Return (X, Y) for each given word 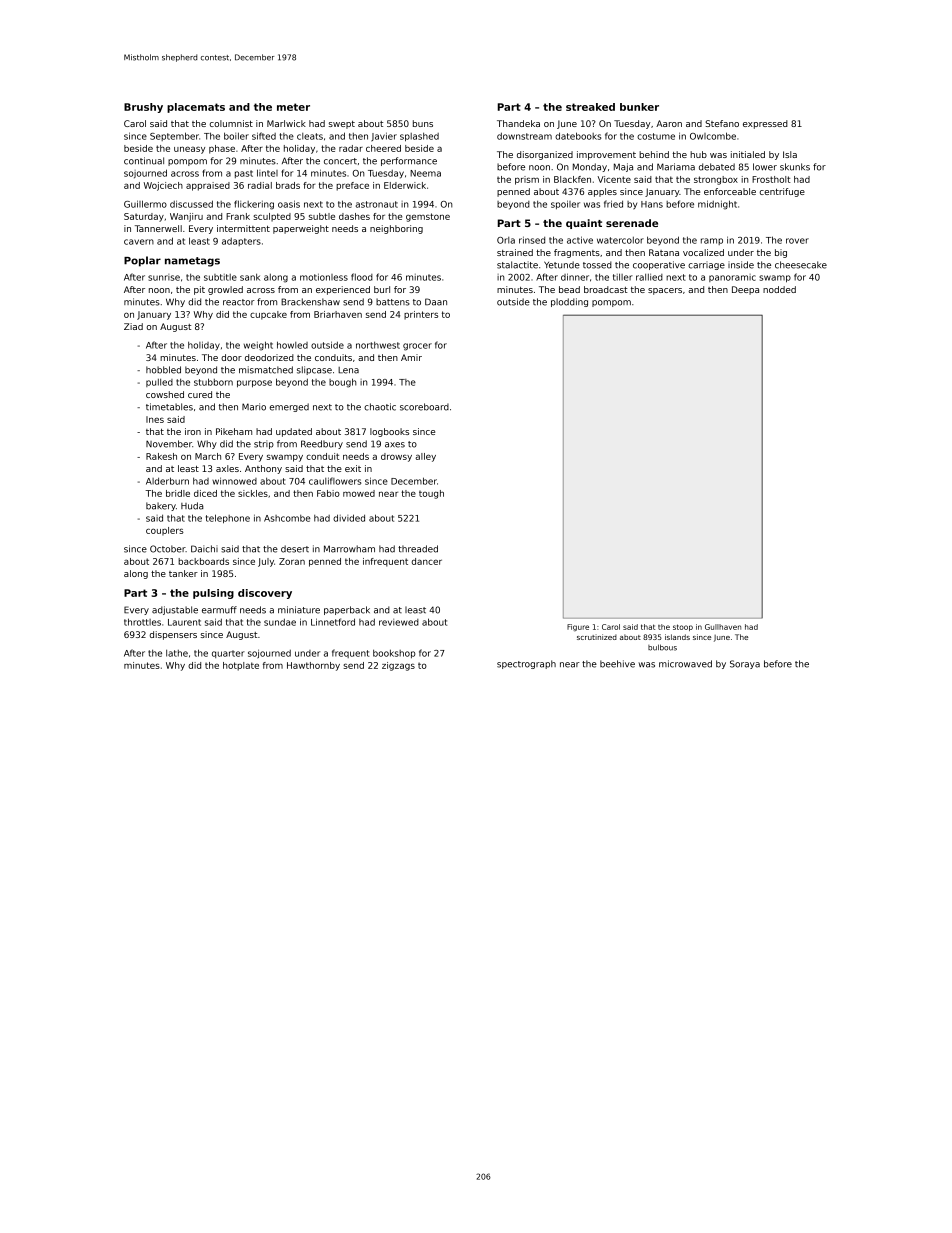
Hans (652, 204)
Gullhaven (723, 627)
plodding (569, 302)
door (231, 357)
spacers (665, 291)
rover (797, 241)
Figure (578, 627)
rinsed (532, 240)
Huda (192, 506)
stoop (683, 627)
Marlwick (286, 123)
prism (527, 180)
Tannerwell (158, 228)
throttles (142, 622)
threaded (418, 549)
